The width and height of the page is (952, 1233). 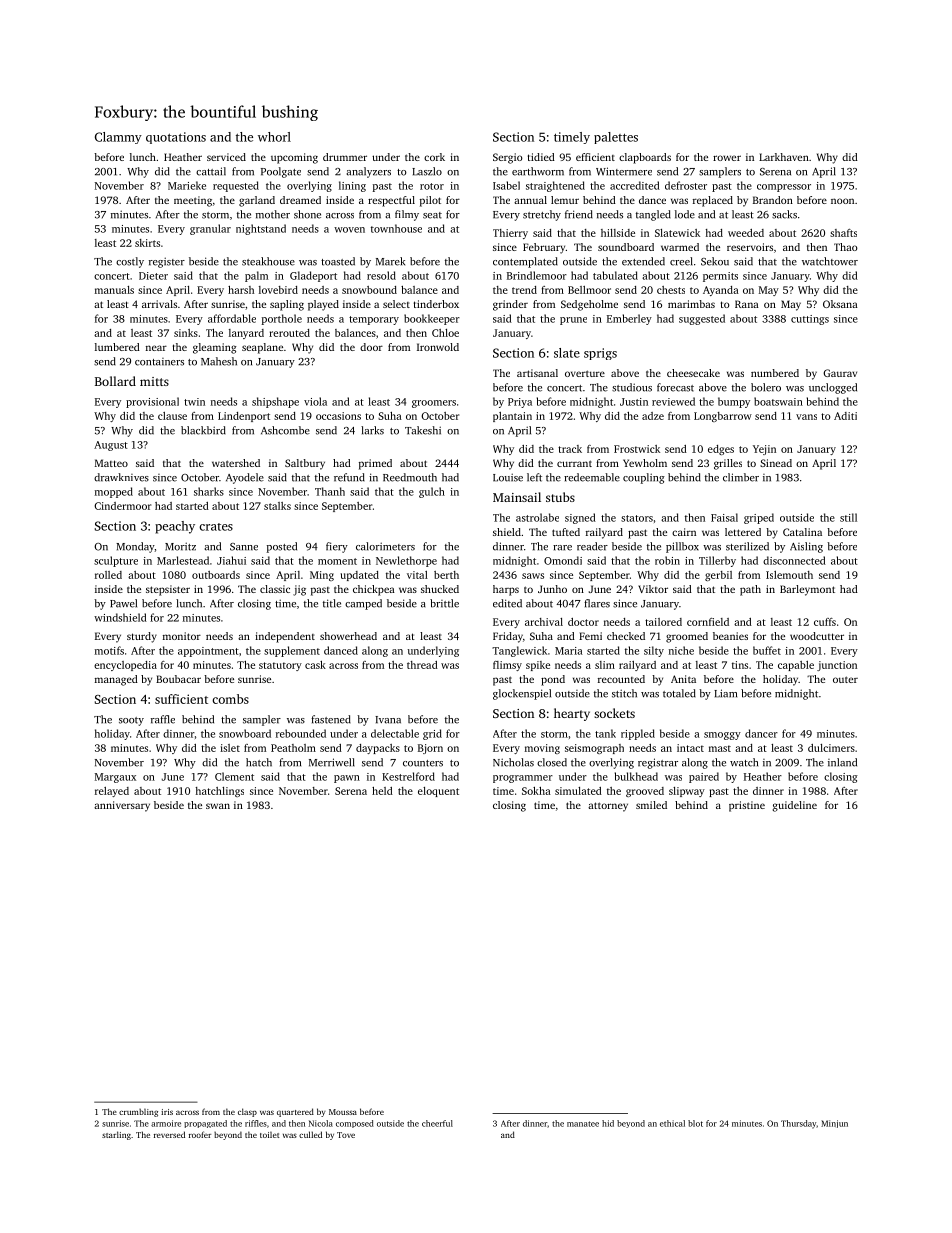 What do you see at coordinates (840, 304) in the page?
I see `Oksana` at bounding box center [840, 304].
